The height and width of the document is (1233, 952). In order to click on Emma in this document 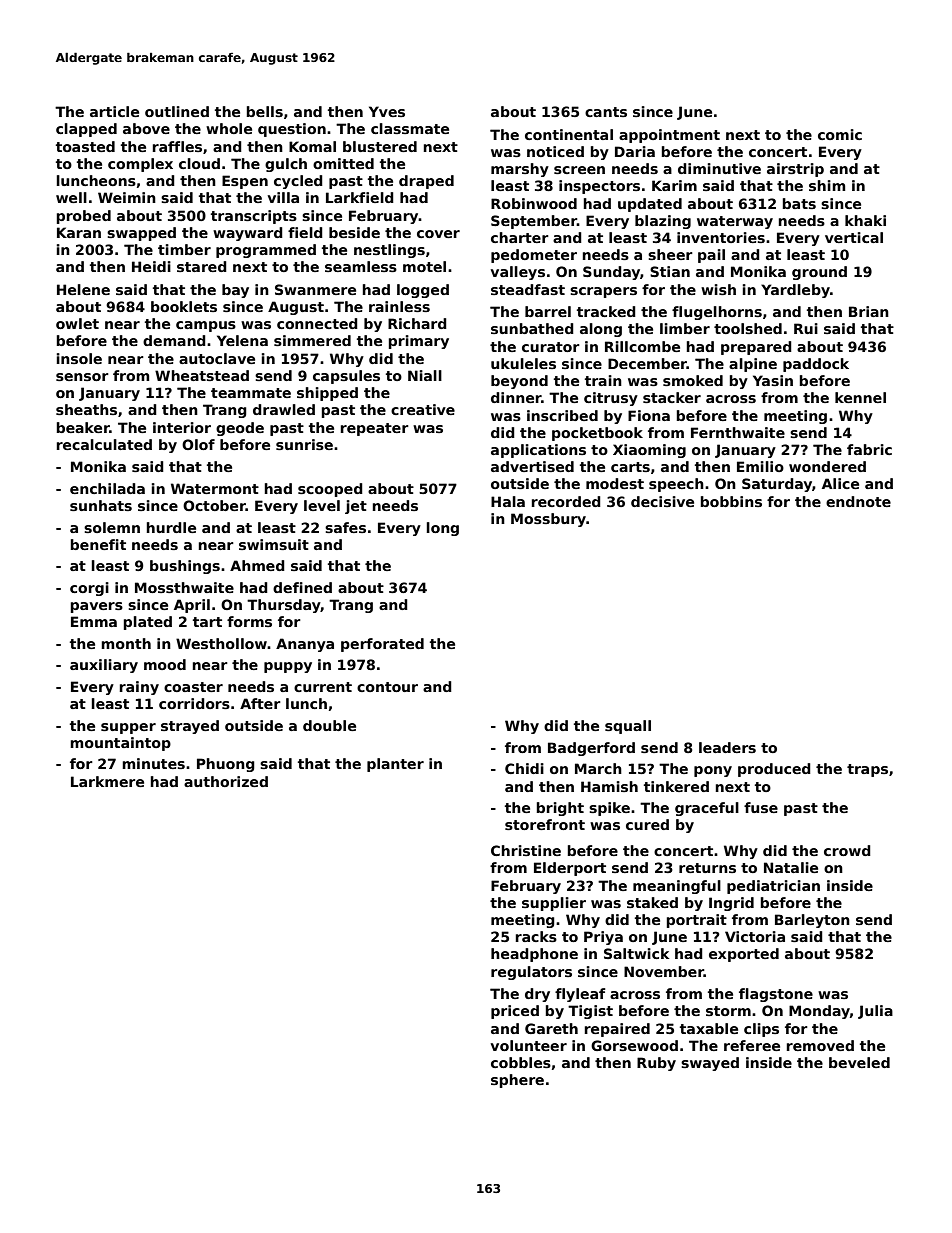, I will do `click(94, 621)`.
